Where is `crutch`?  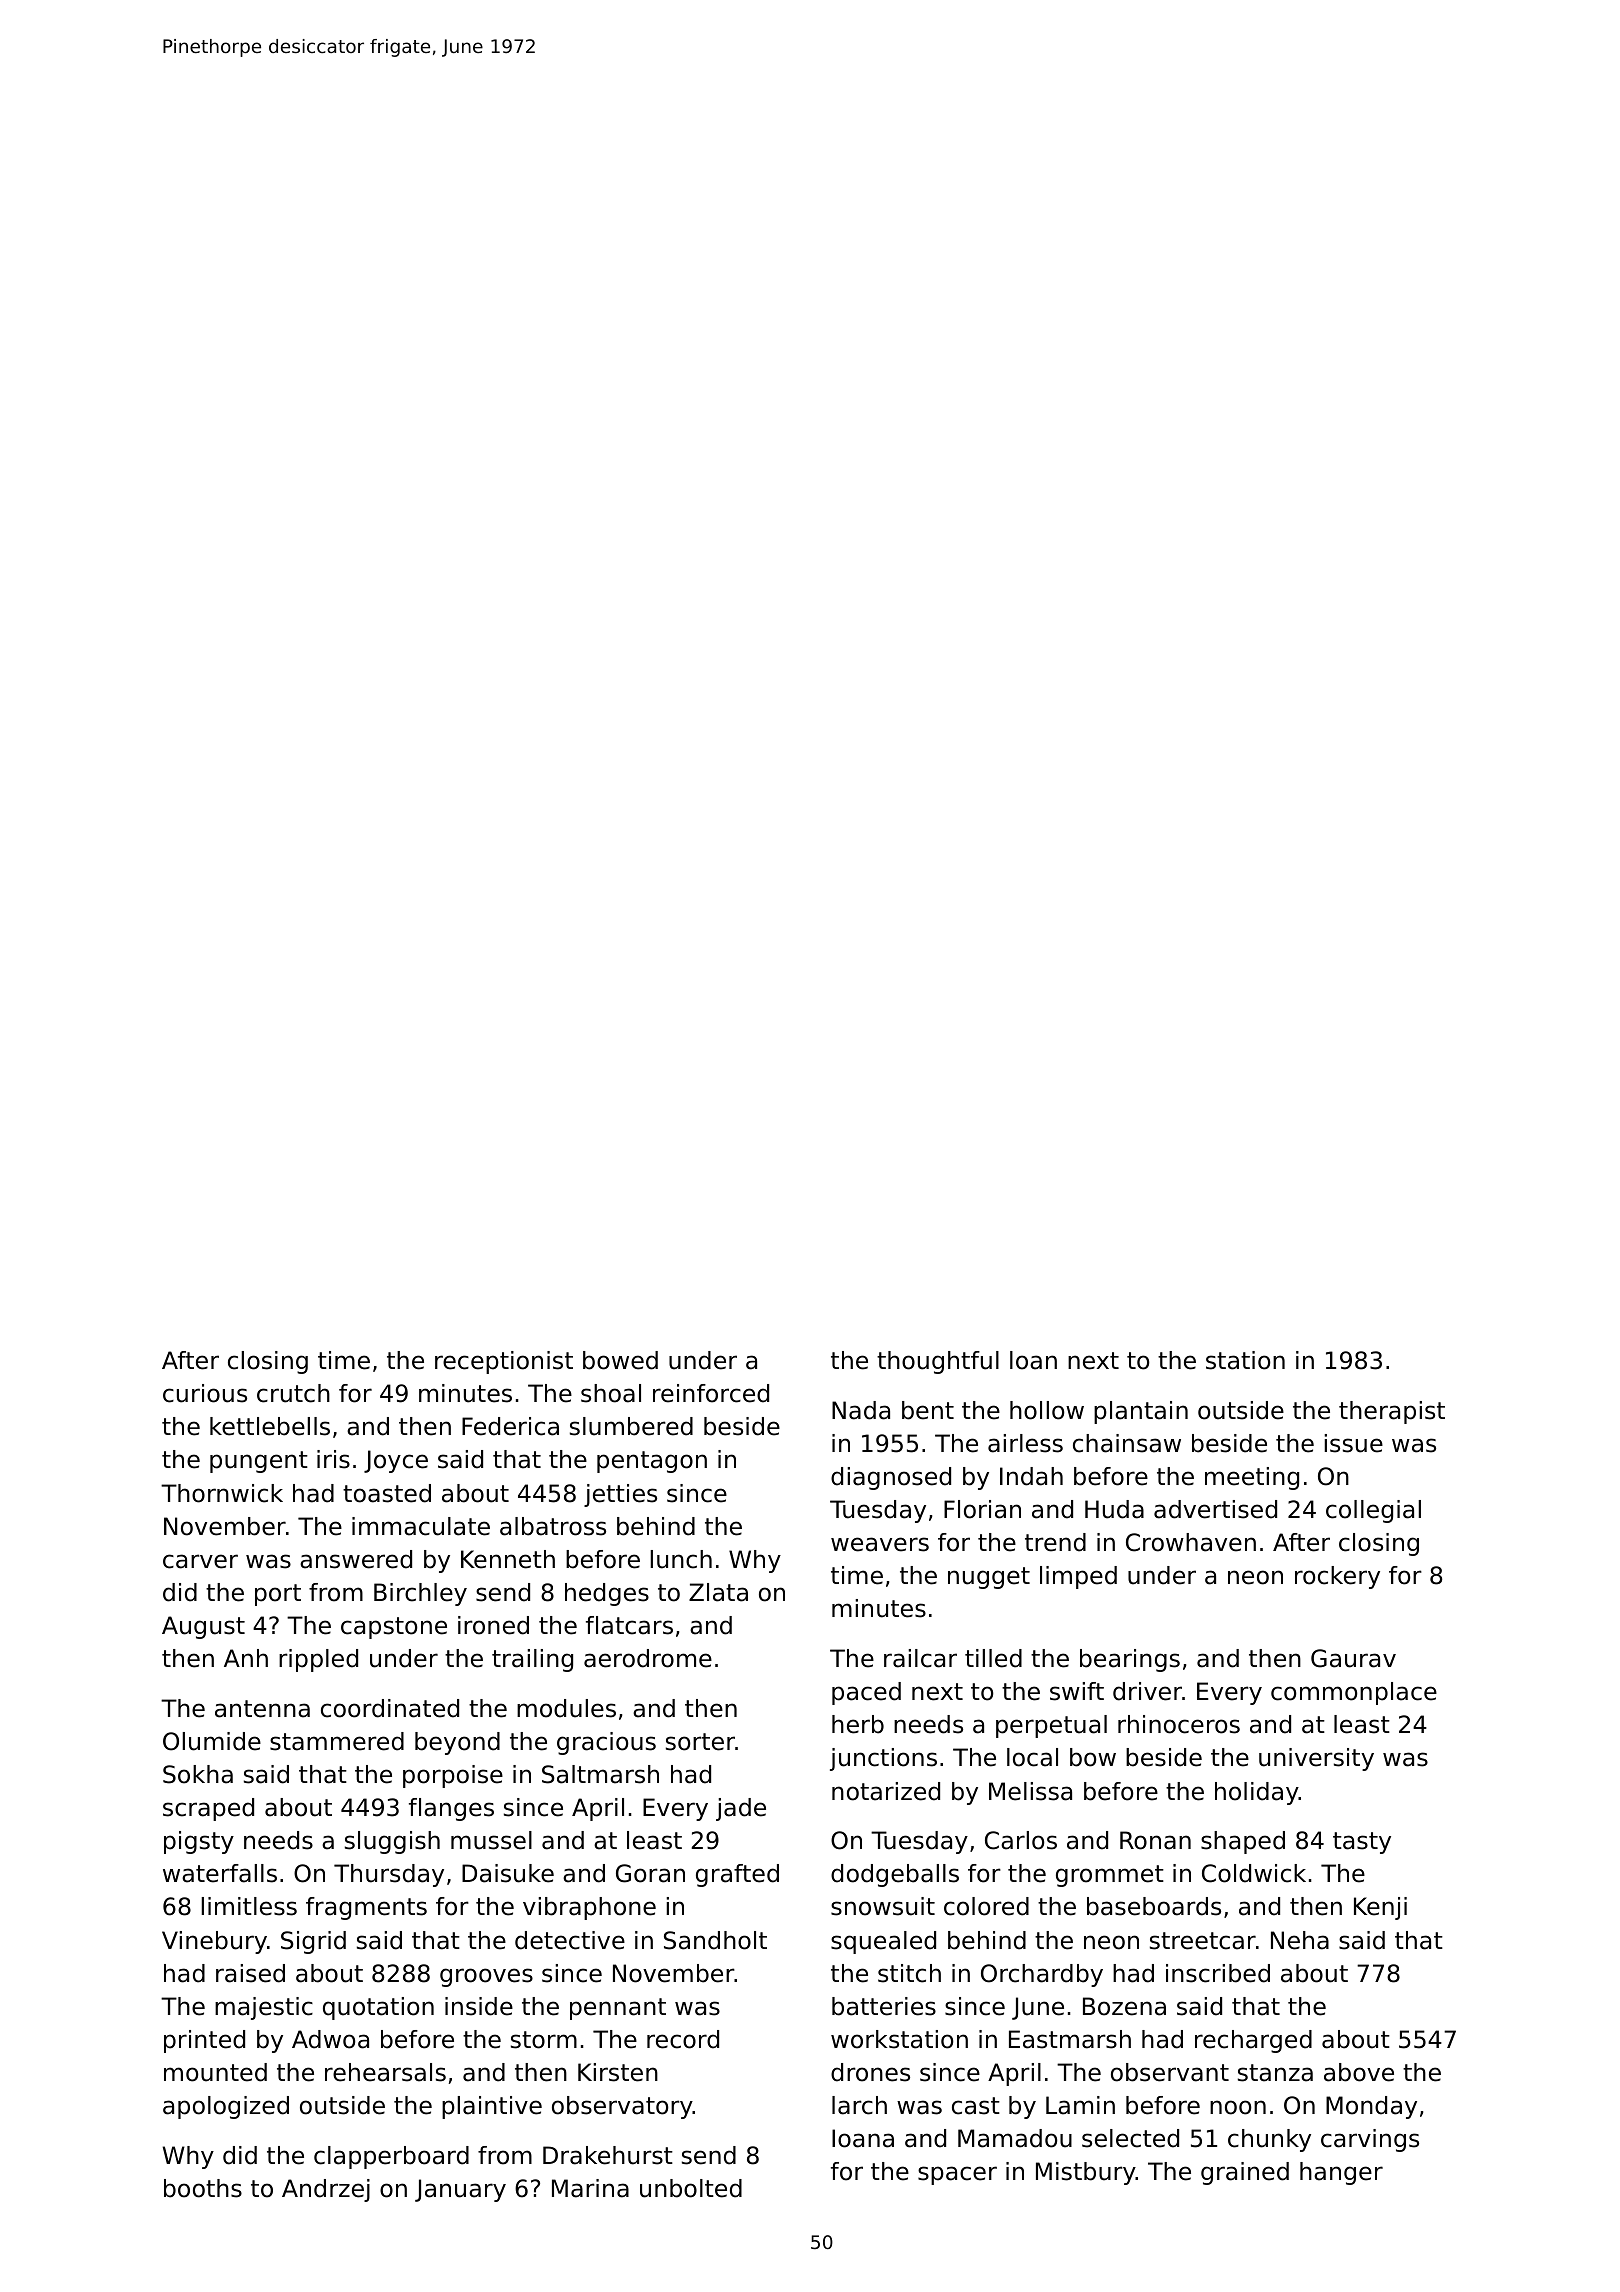
crutch is located at coordinates (293, 1393).
